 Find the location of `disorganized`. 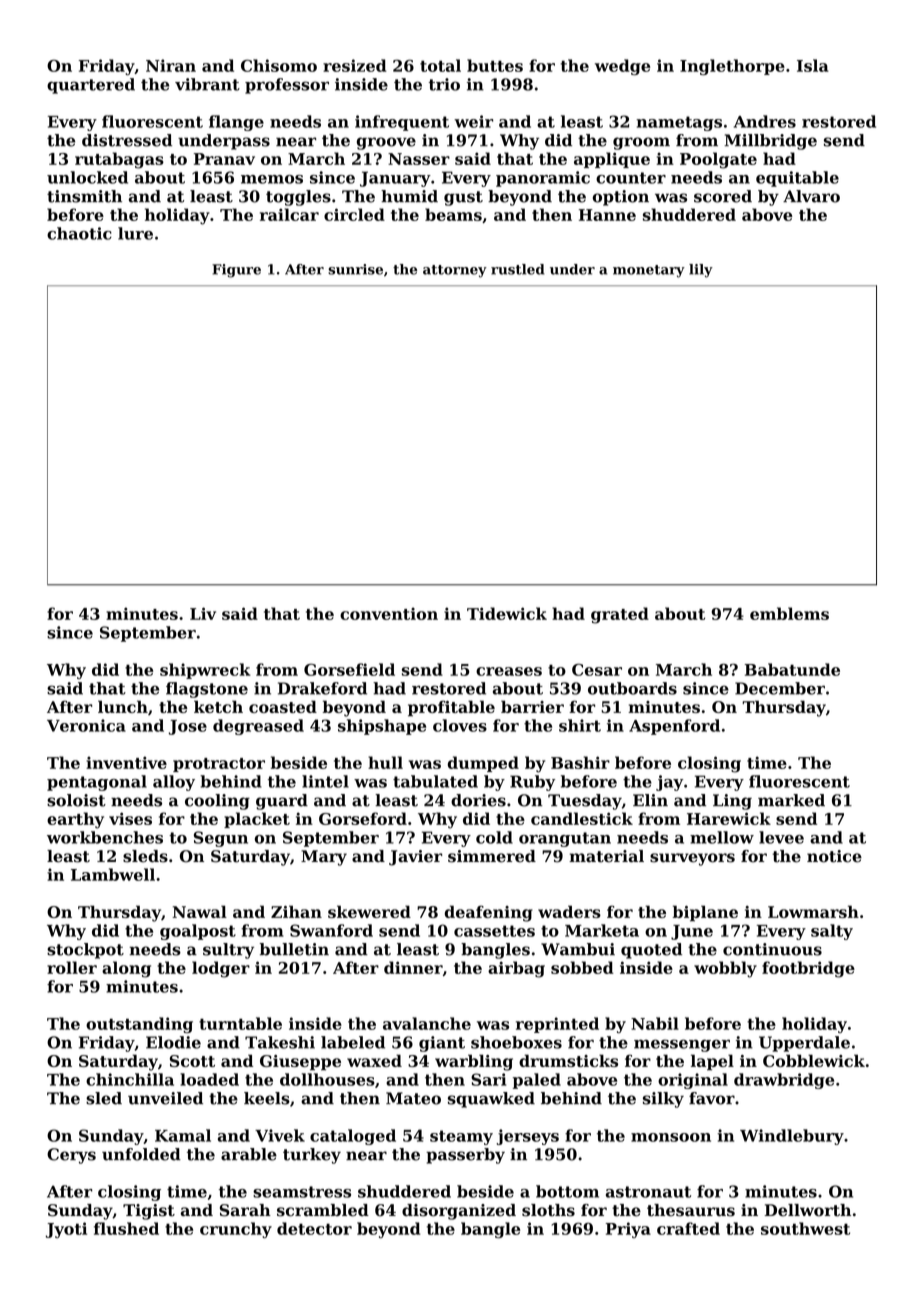

disorganized is located at coordinates (459, 1212).
